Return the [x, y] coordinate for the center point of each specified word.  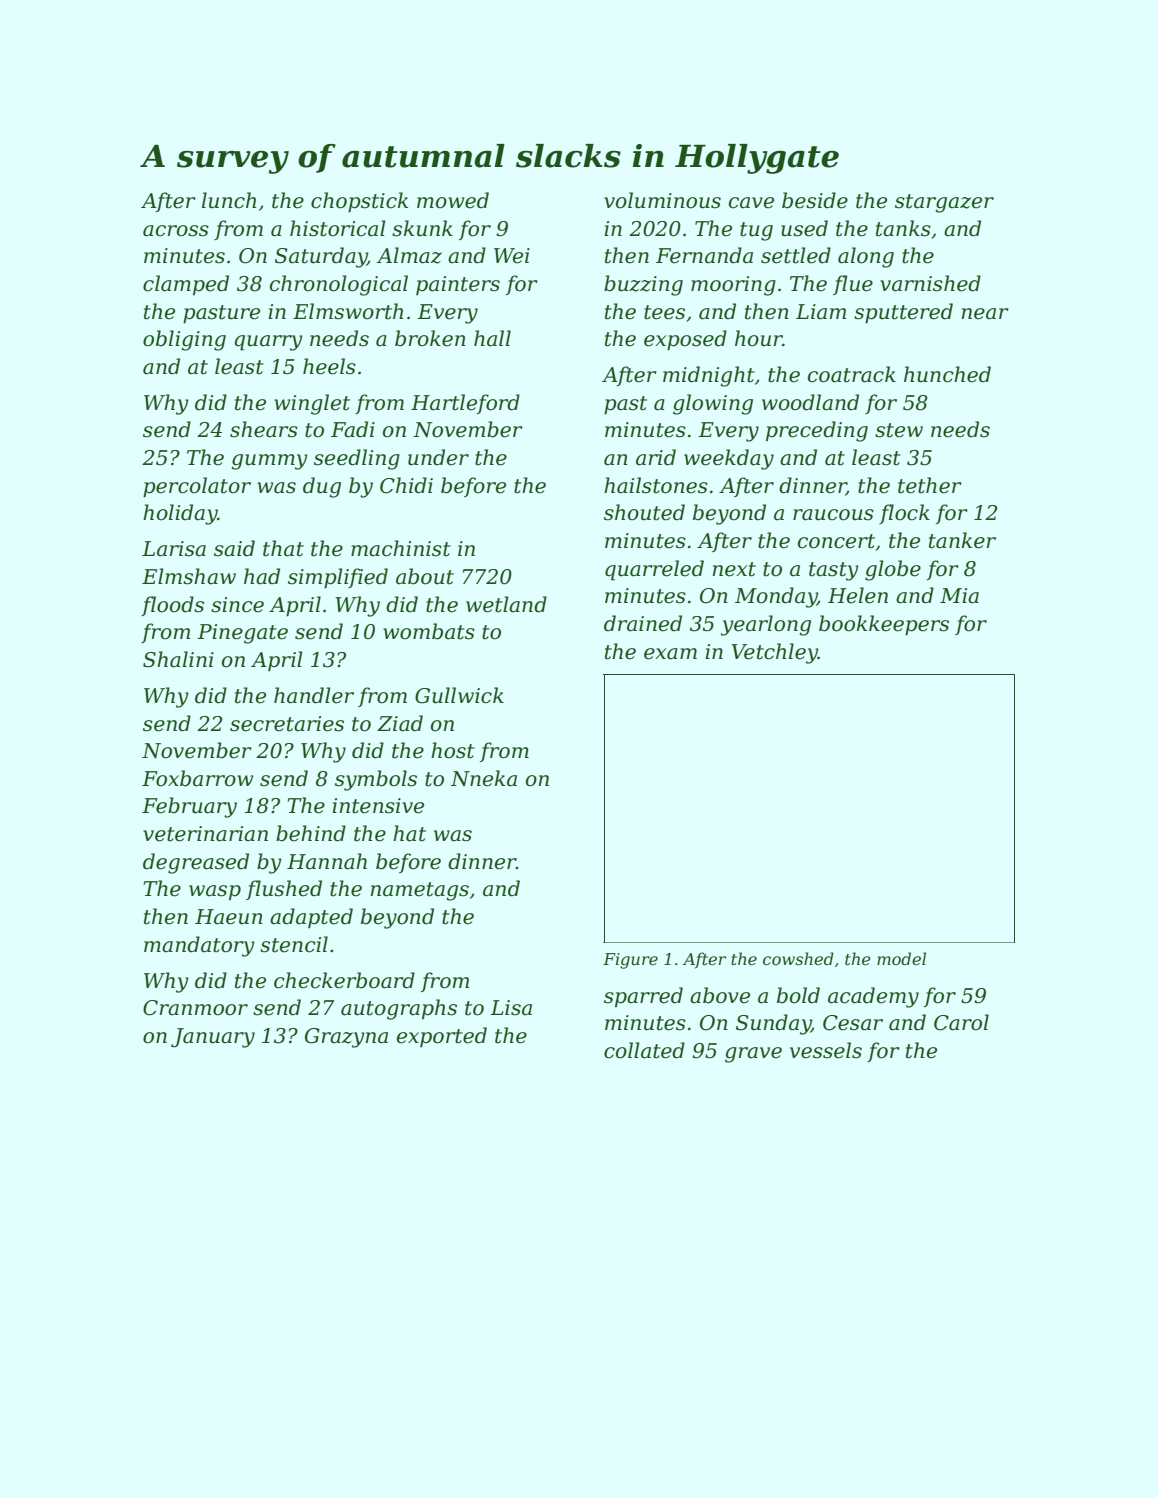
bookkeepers [884, 625]
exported [442, 1037]
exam [670, 654]
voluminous [662, 200]
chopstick [359, 202]
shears [264, 429]
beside [815, 200]
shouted [644, 512]
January [213, 1038]
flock [904, 514]
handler [314, 695]
